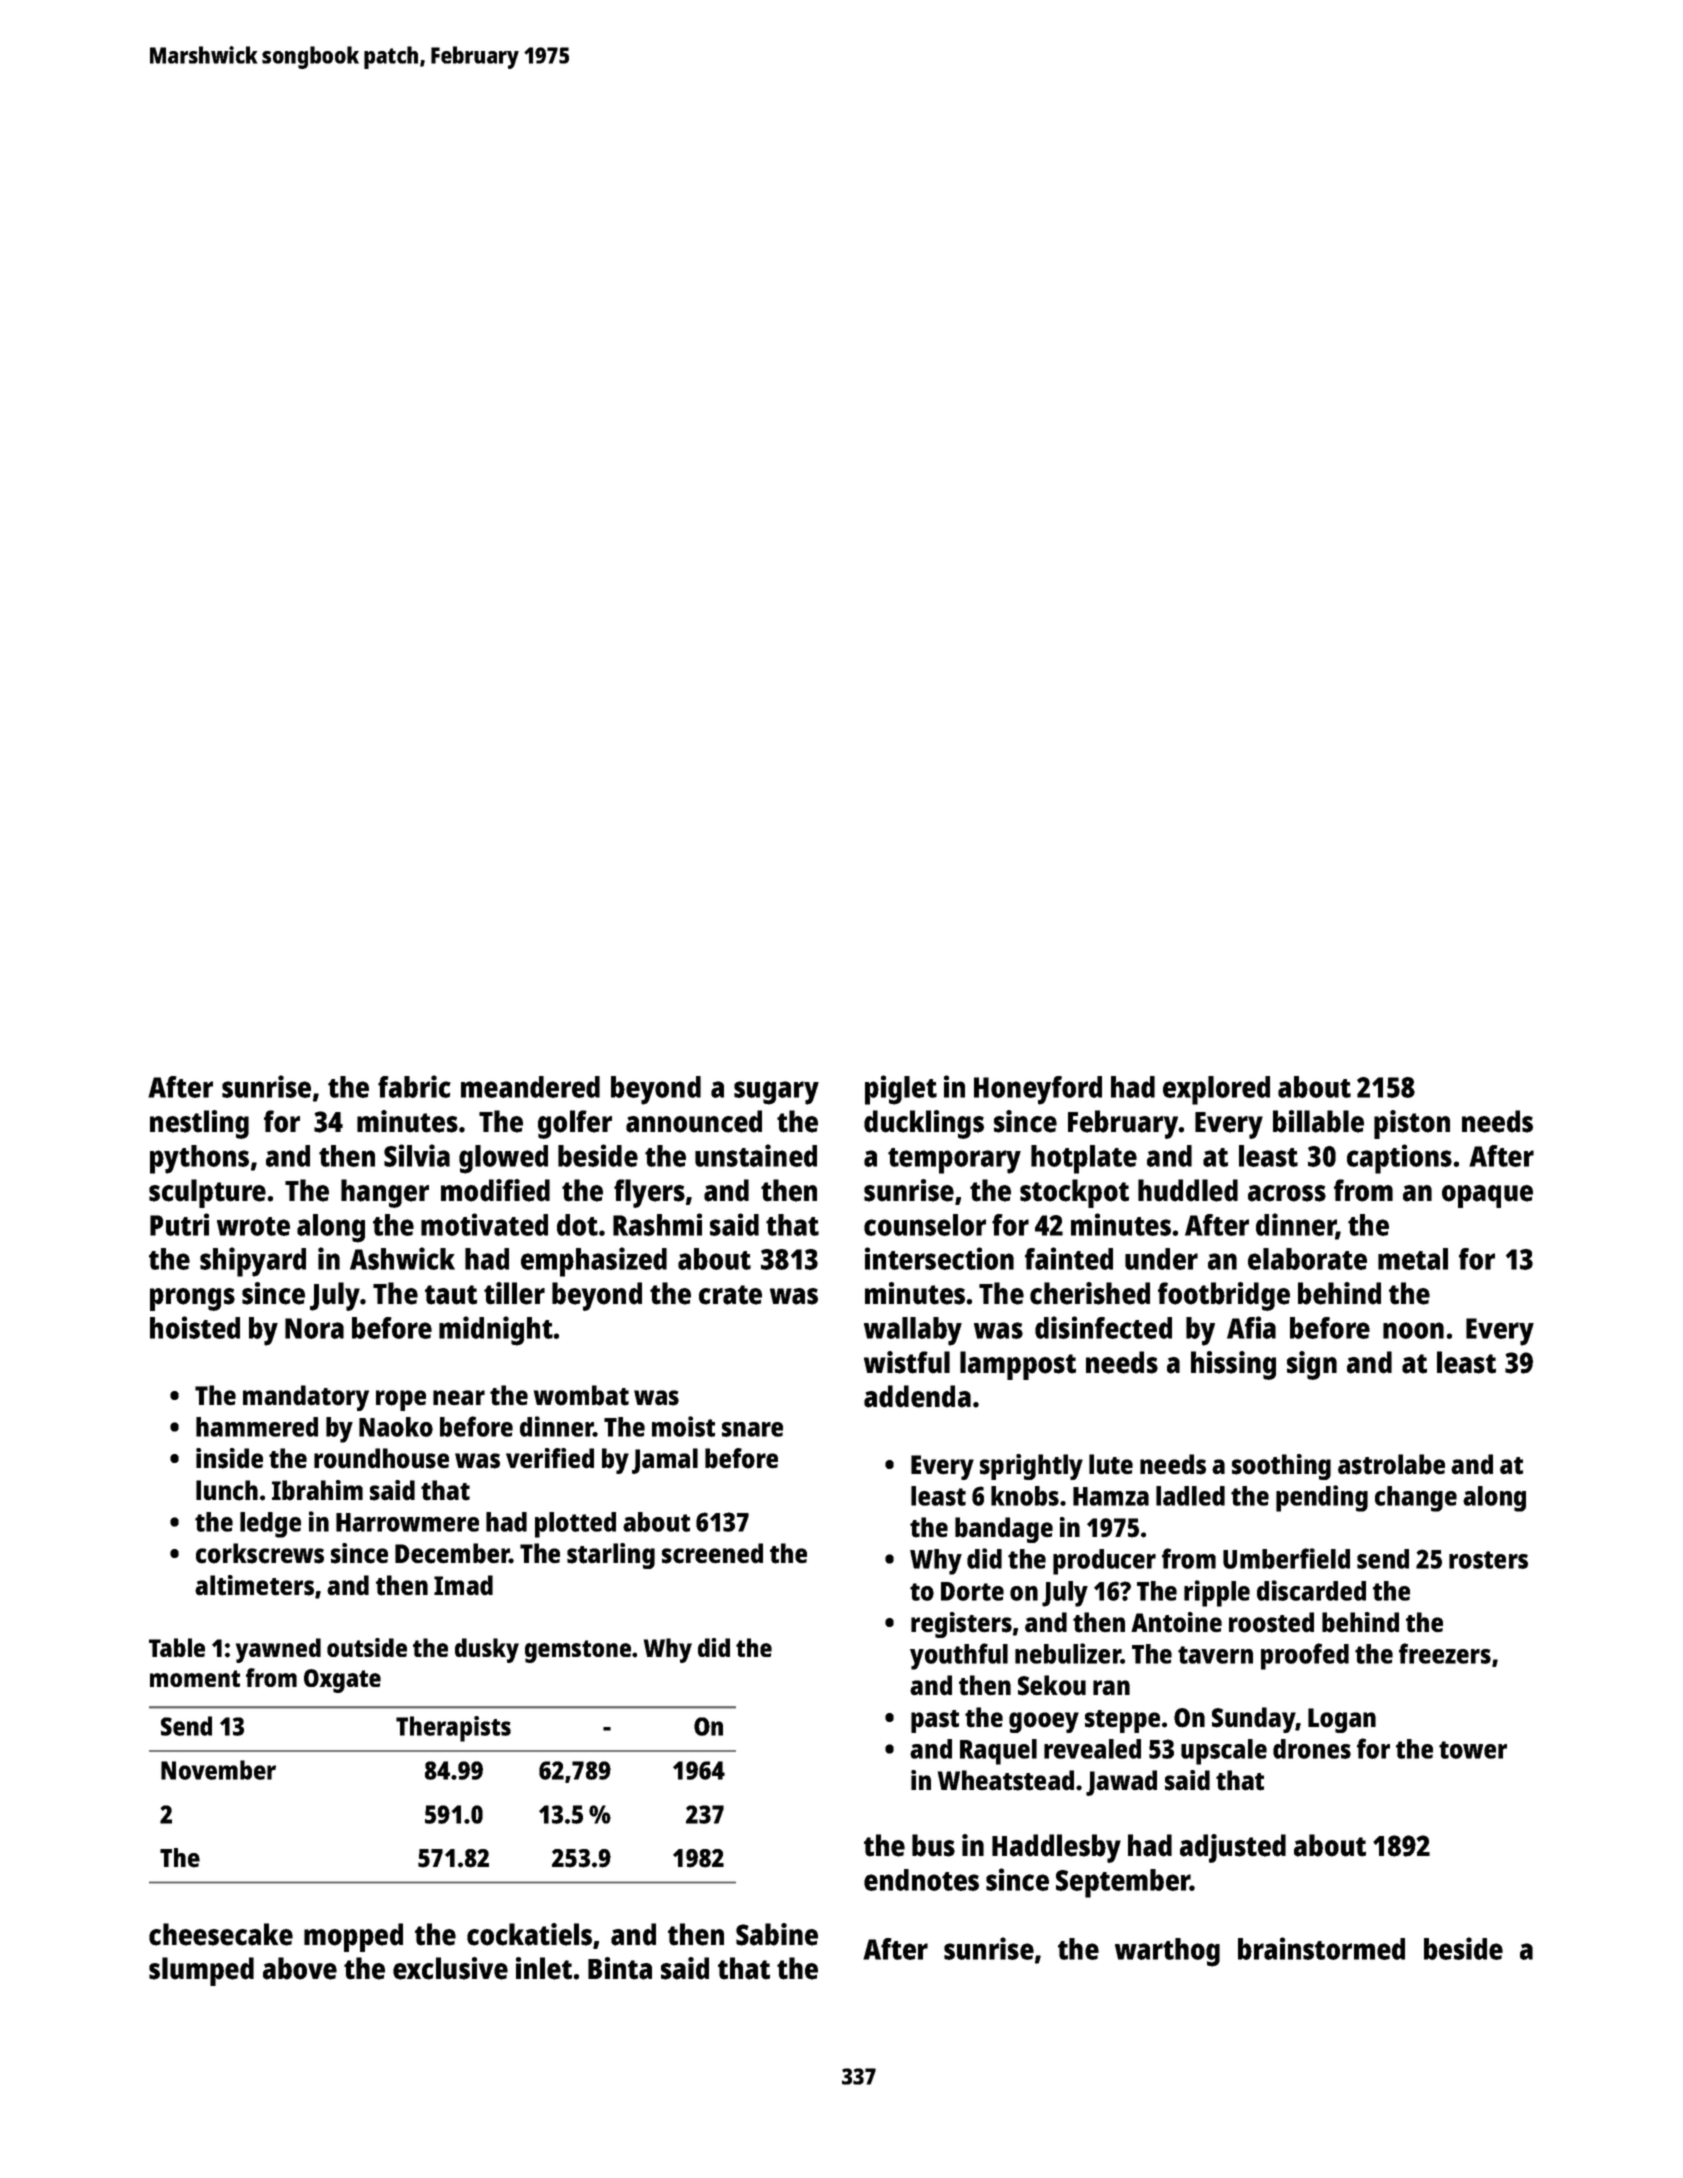 This document has width=1683, height=2178. I want to click on warthog, so click(1167, 1952).
